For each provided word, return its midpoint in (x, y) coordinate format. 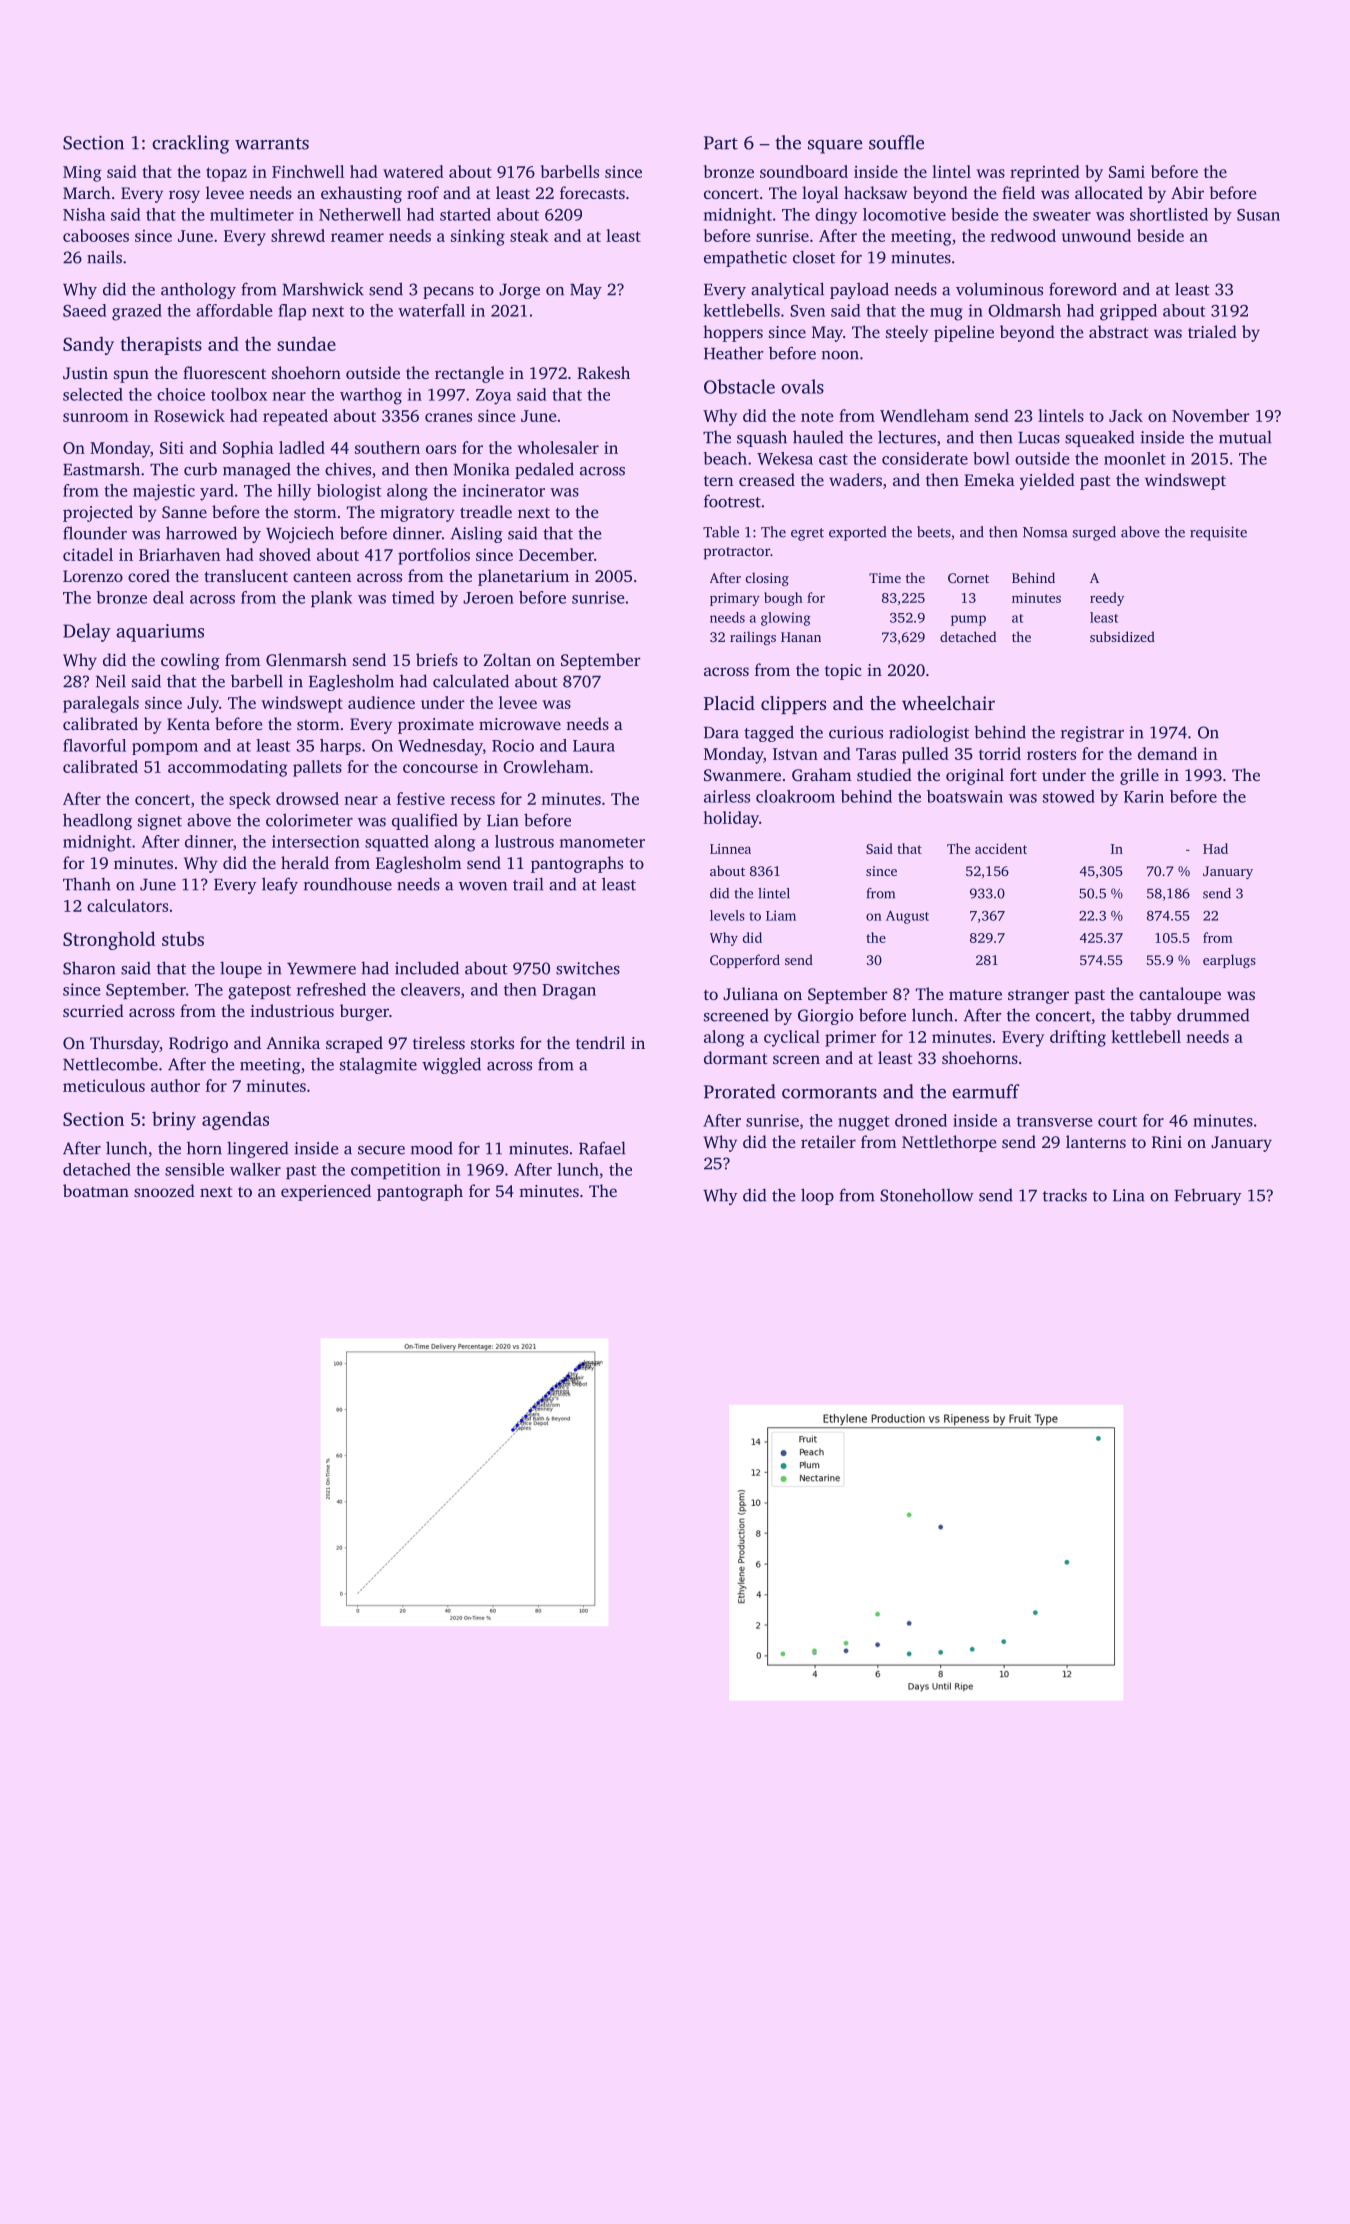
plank (331, 599)
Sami (1127, 172)
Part (721, 143)
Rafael (602, 1148)
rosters (1051, 754)
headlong (97, 821)
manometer (602, 842)
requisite (1218, 533)
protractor (737, 553)
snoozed (164, 1190)
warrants (272, 144)
